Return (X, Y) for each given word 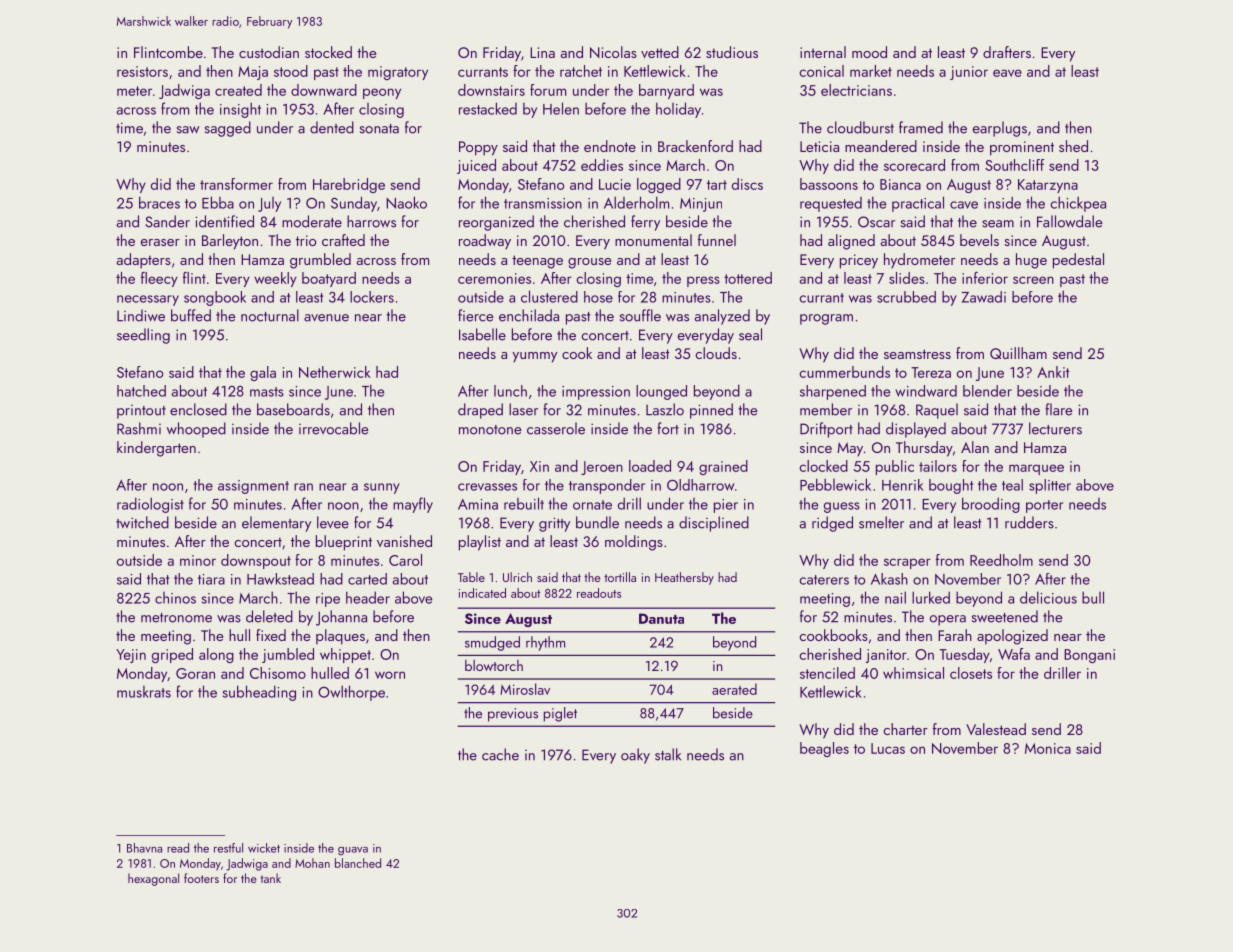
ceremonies (494, 278)
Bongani (1089, 656)
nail (895, 597)
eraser (160, 242)
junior (969, 73)
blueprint (344, 543)
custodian (269, 52)
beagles (824, 749)
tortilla (620, 577)
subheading (259, 693)
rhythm (545, 643)
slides (907, 278)
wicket (264, 848)
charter (905, 729)
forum (548, 90)
